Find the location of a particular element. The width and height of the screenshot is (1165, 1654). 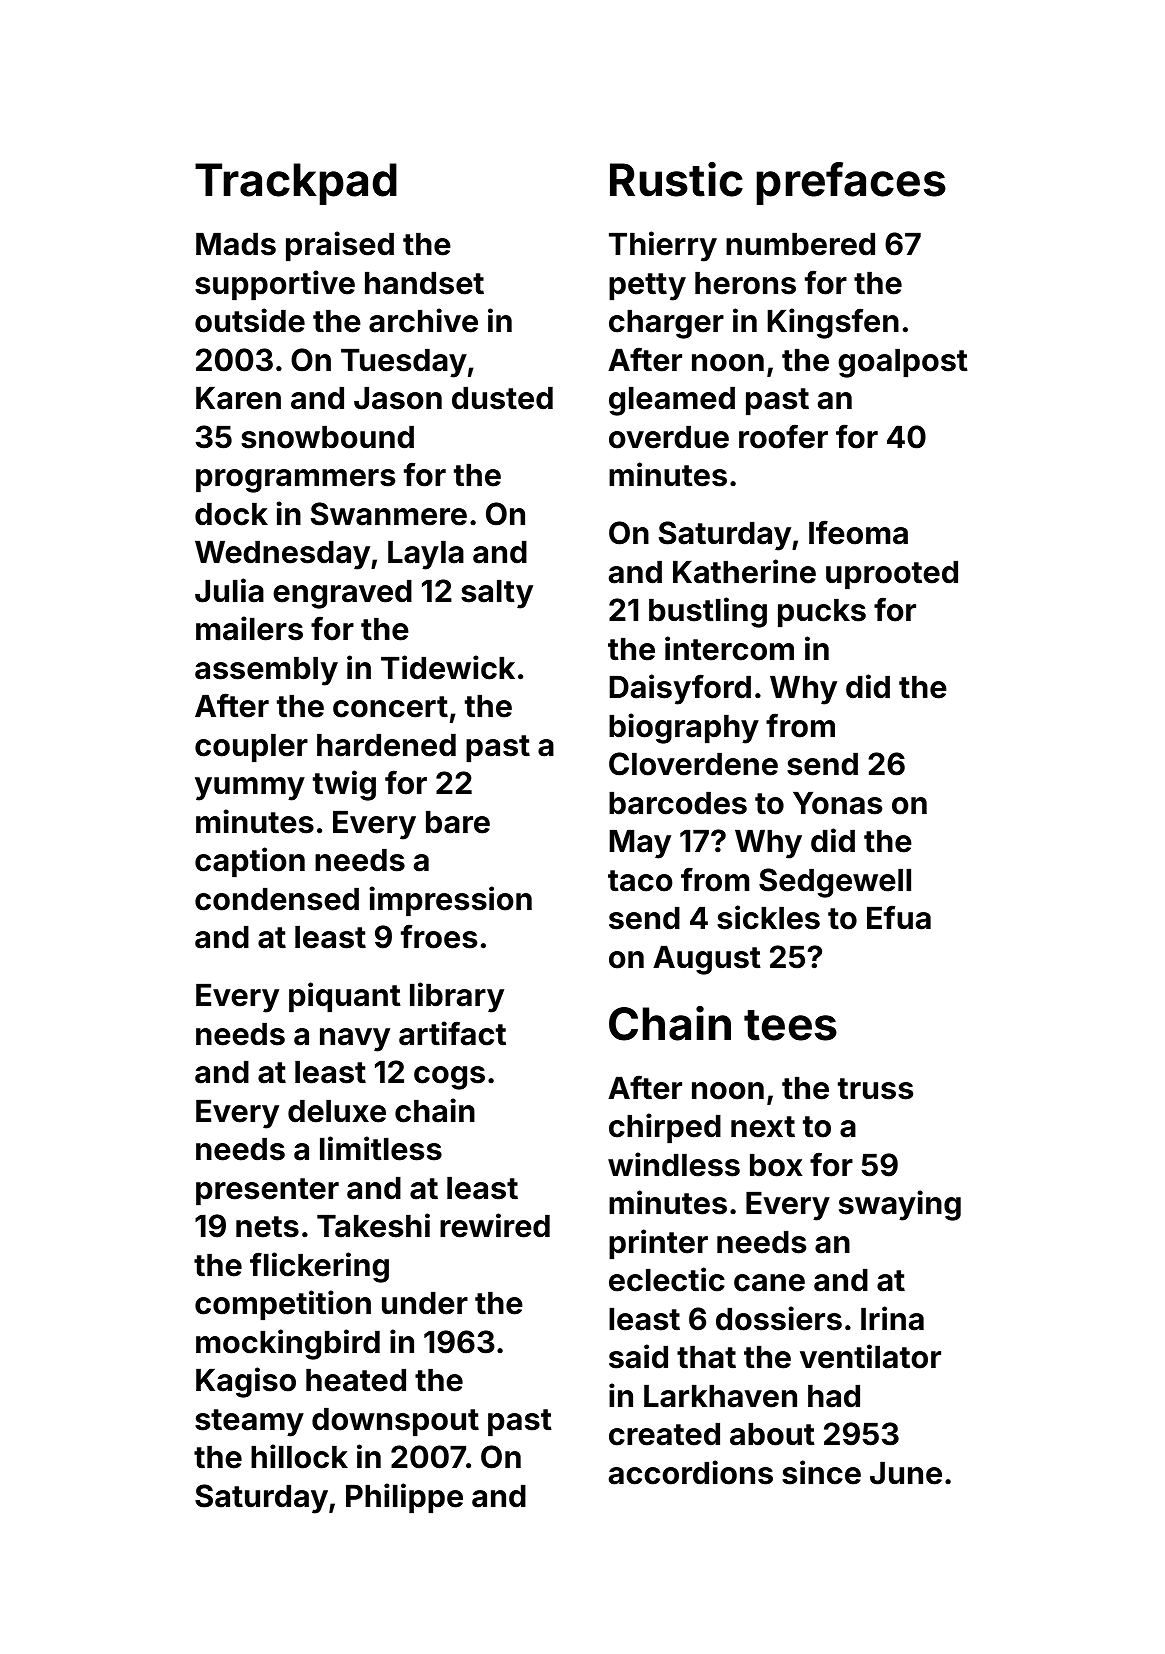

said is located at coordinates (638, 1356).
